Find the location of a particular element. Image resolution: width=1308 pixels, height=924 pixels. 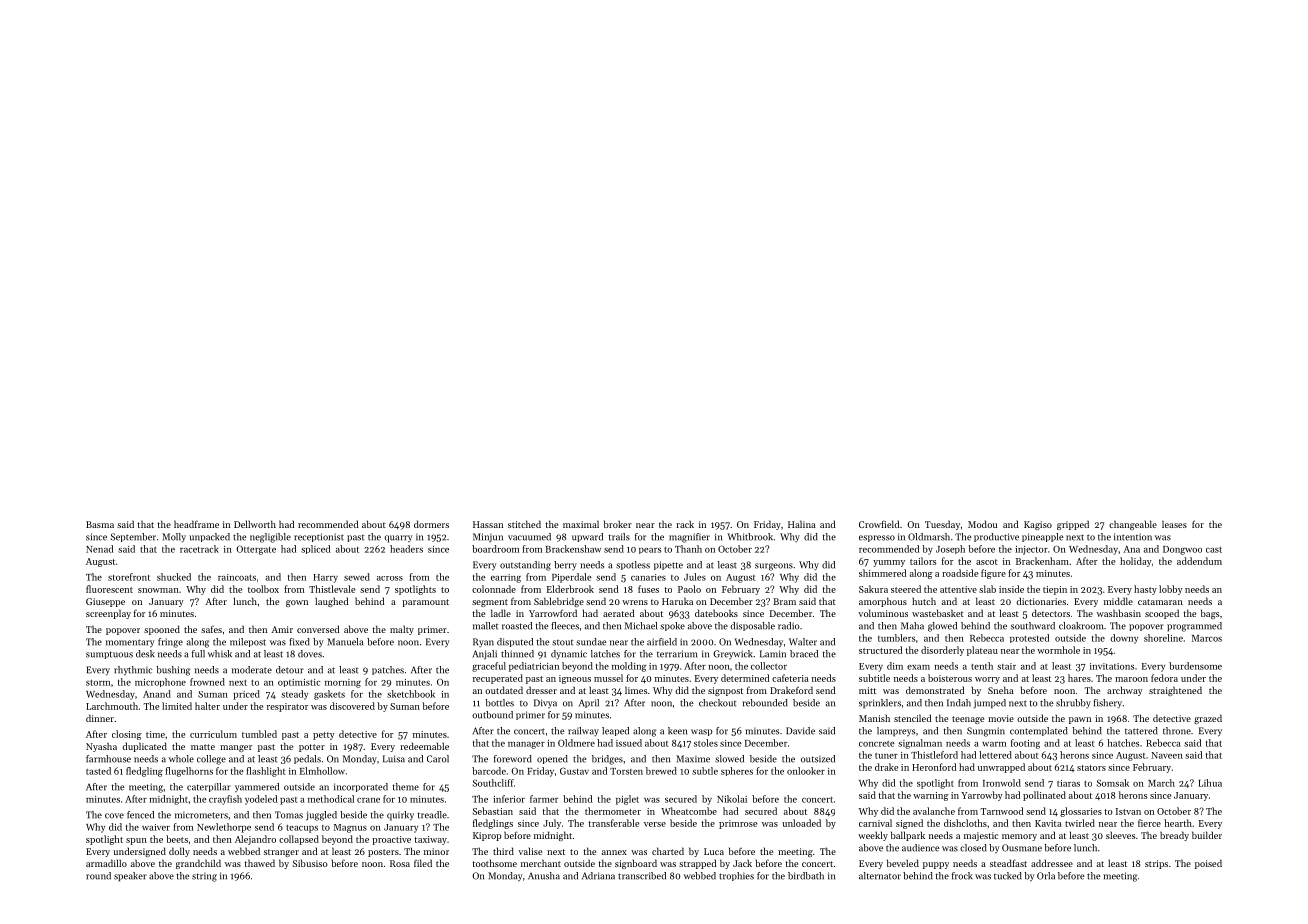

screenplay is located at coordinates (108, 614).
